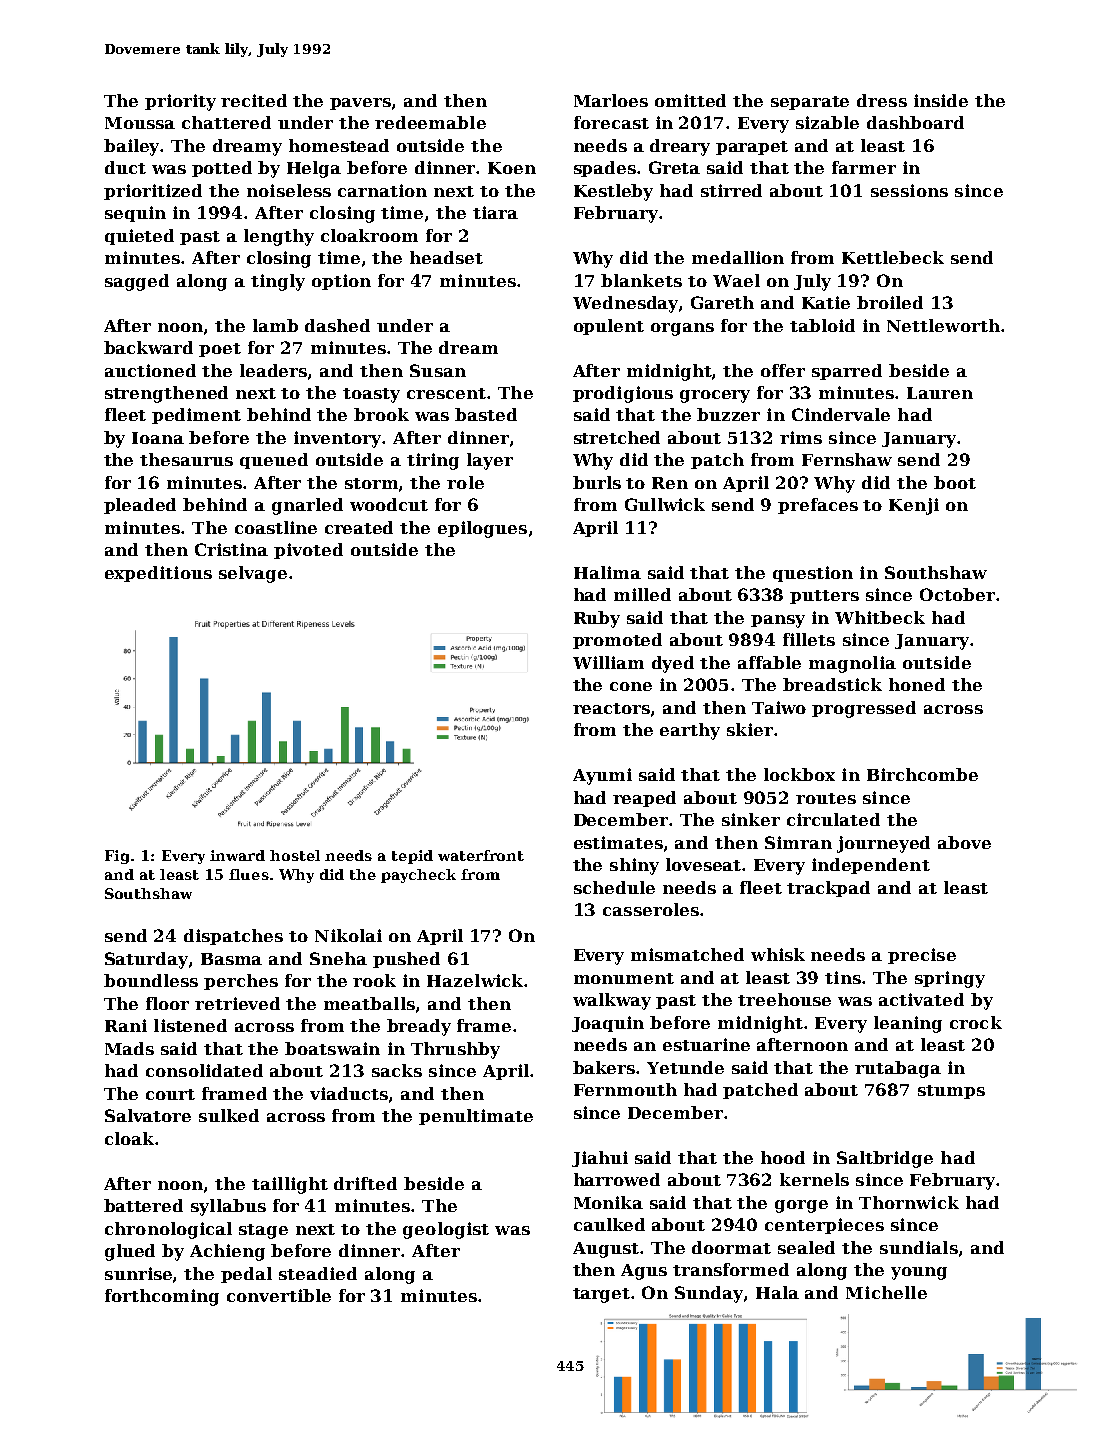 Image resolution: width=1111 pixels, height=1437 pixels. Describe the element at coordinates (690, 100) in the screenshot. I see `omitted` at that location.
